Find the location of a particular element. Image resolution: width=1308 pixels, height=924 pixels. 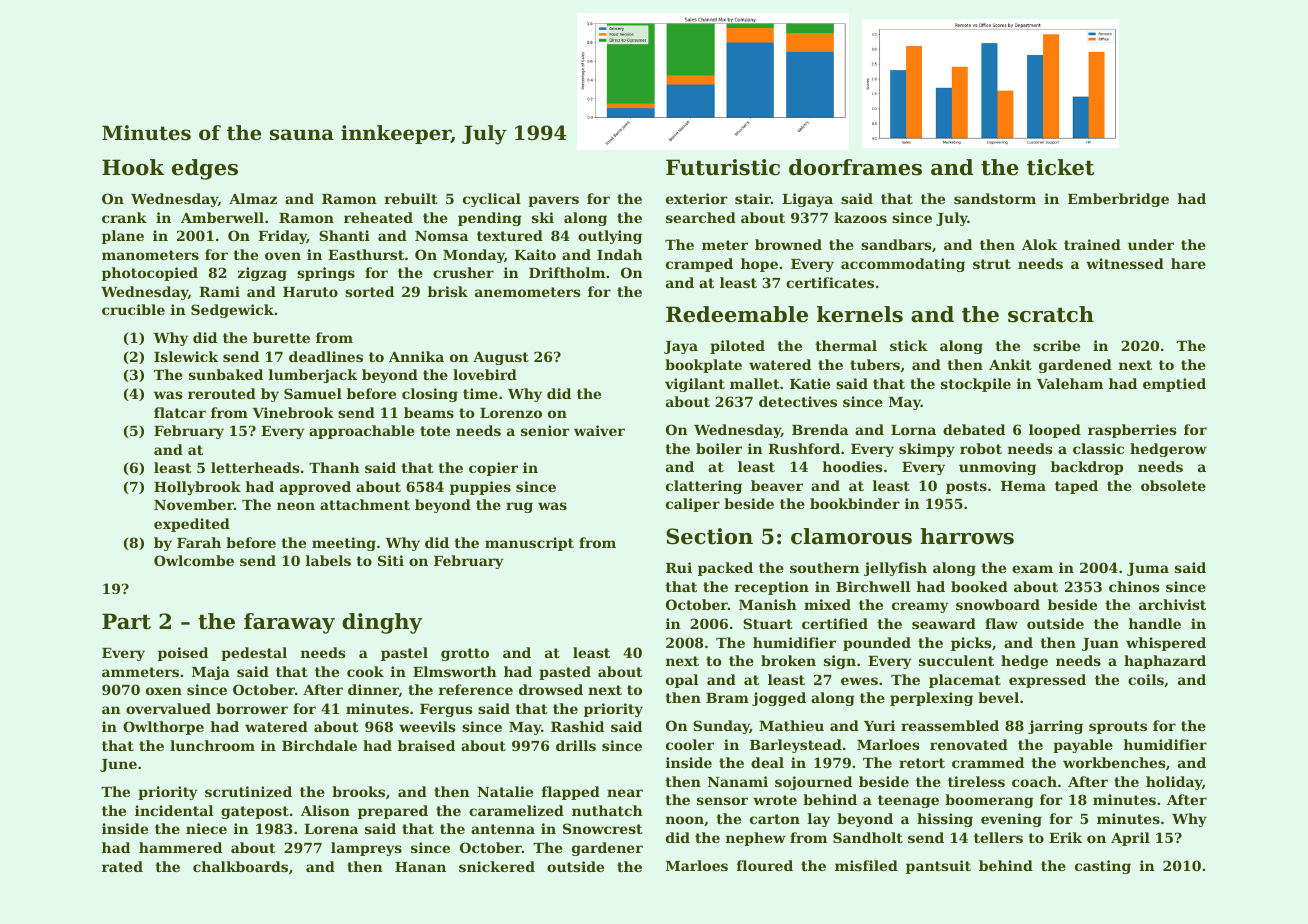

rebuilt is located at coordinates (411, 198).
